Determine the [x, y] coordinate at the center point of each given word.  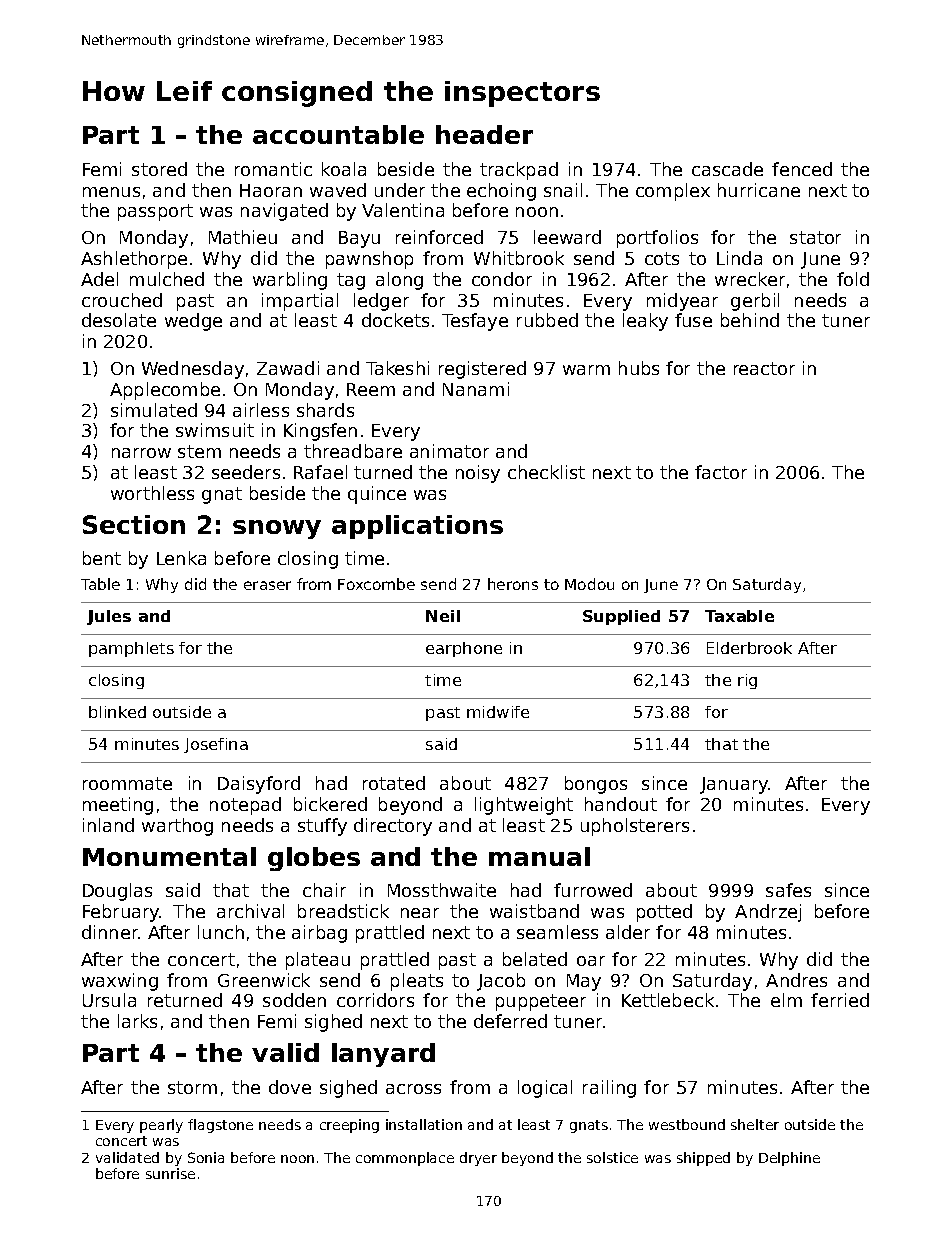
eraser [267, 585]
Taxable [739, 616]
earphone [464, 649]
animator [449, 451]
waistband [534, 911]
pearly [161, 1126]
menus [111, 192]
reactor [764, 368]
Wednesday [193, 370]
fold [853, 279]
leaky [645, 322]
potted [664, 913]
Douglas [117, 892]
